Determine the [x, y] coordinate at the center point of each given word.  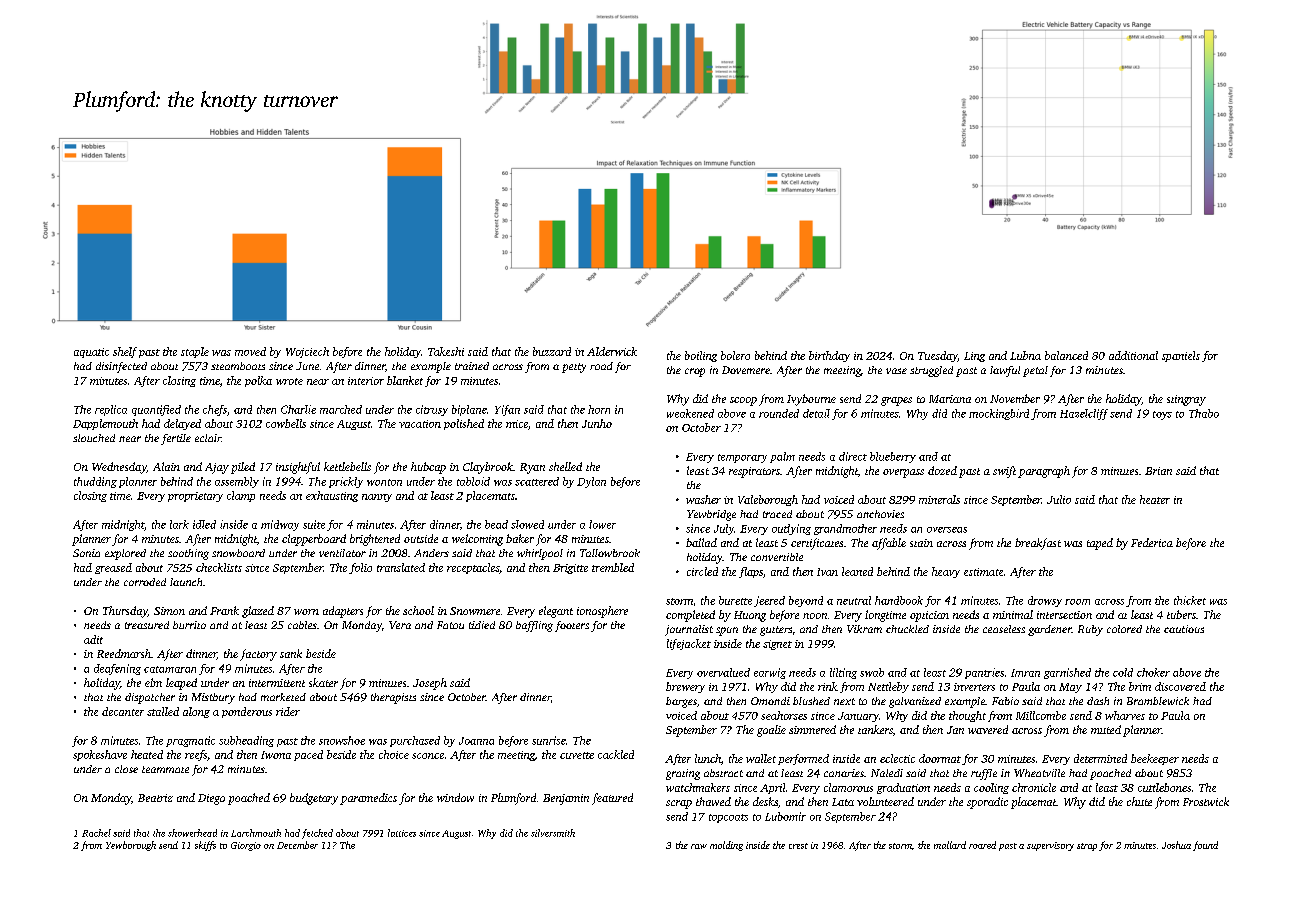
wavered [988, 729]
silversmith [553, 833]
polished [464, 424]
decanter [123, 711]
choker [1153, 672]
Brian [1158, 471]
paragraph [1044, 472]
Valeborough [768, 500]
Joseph [430, 684]
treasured [147, 625]
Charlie [298, 409]
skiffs [205, 846]
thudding [95, 482]
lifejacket [689, 644]
